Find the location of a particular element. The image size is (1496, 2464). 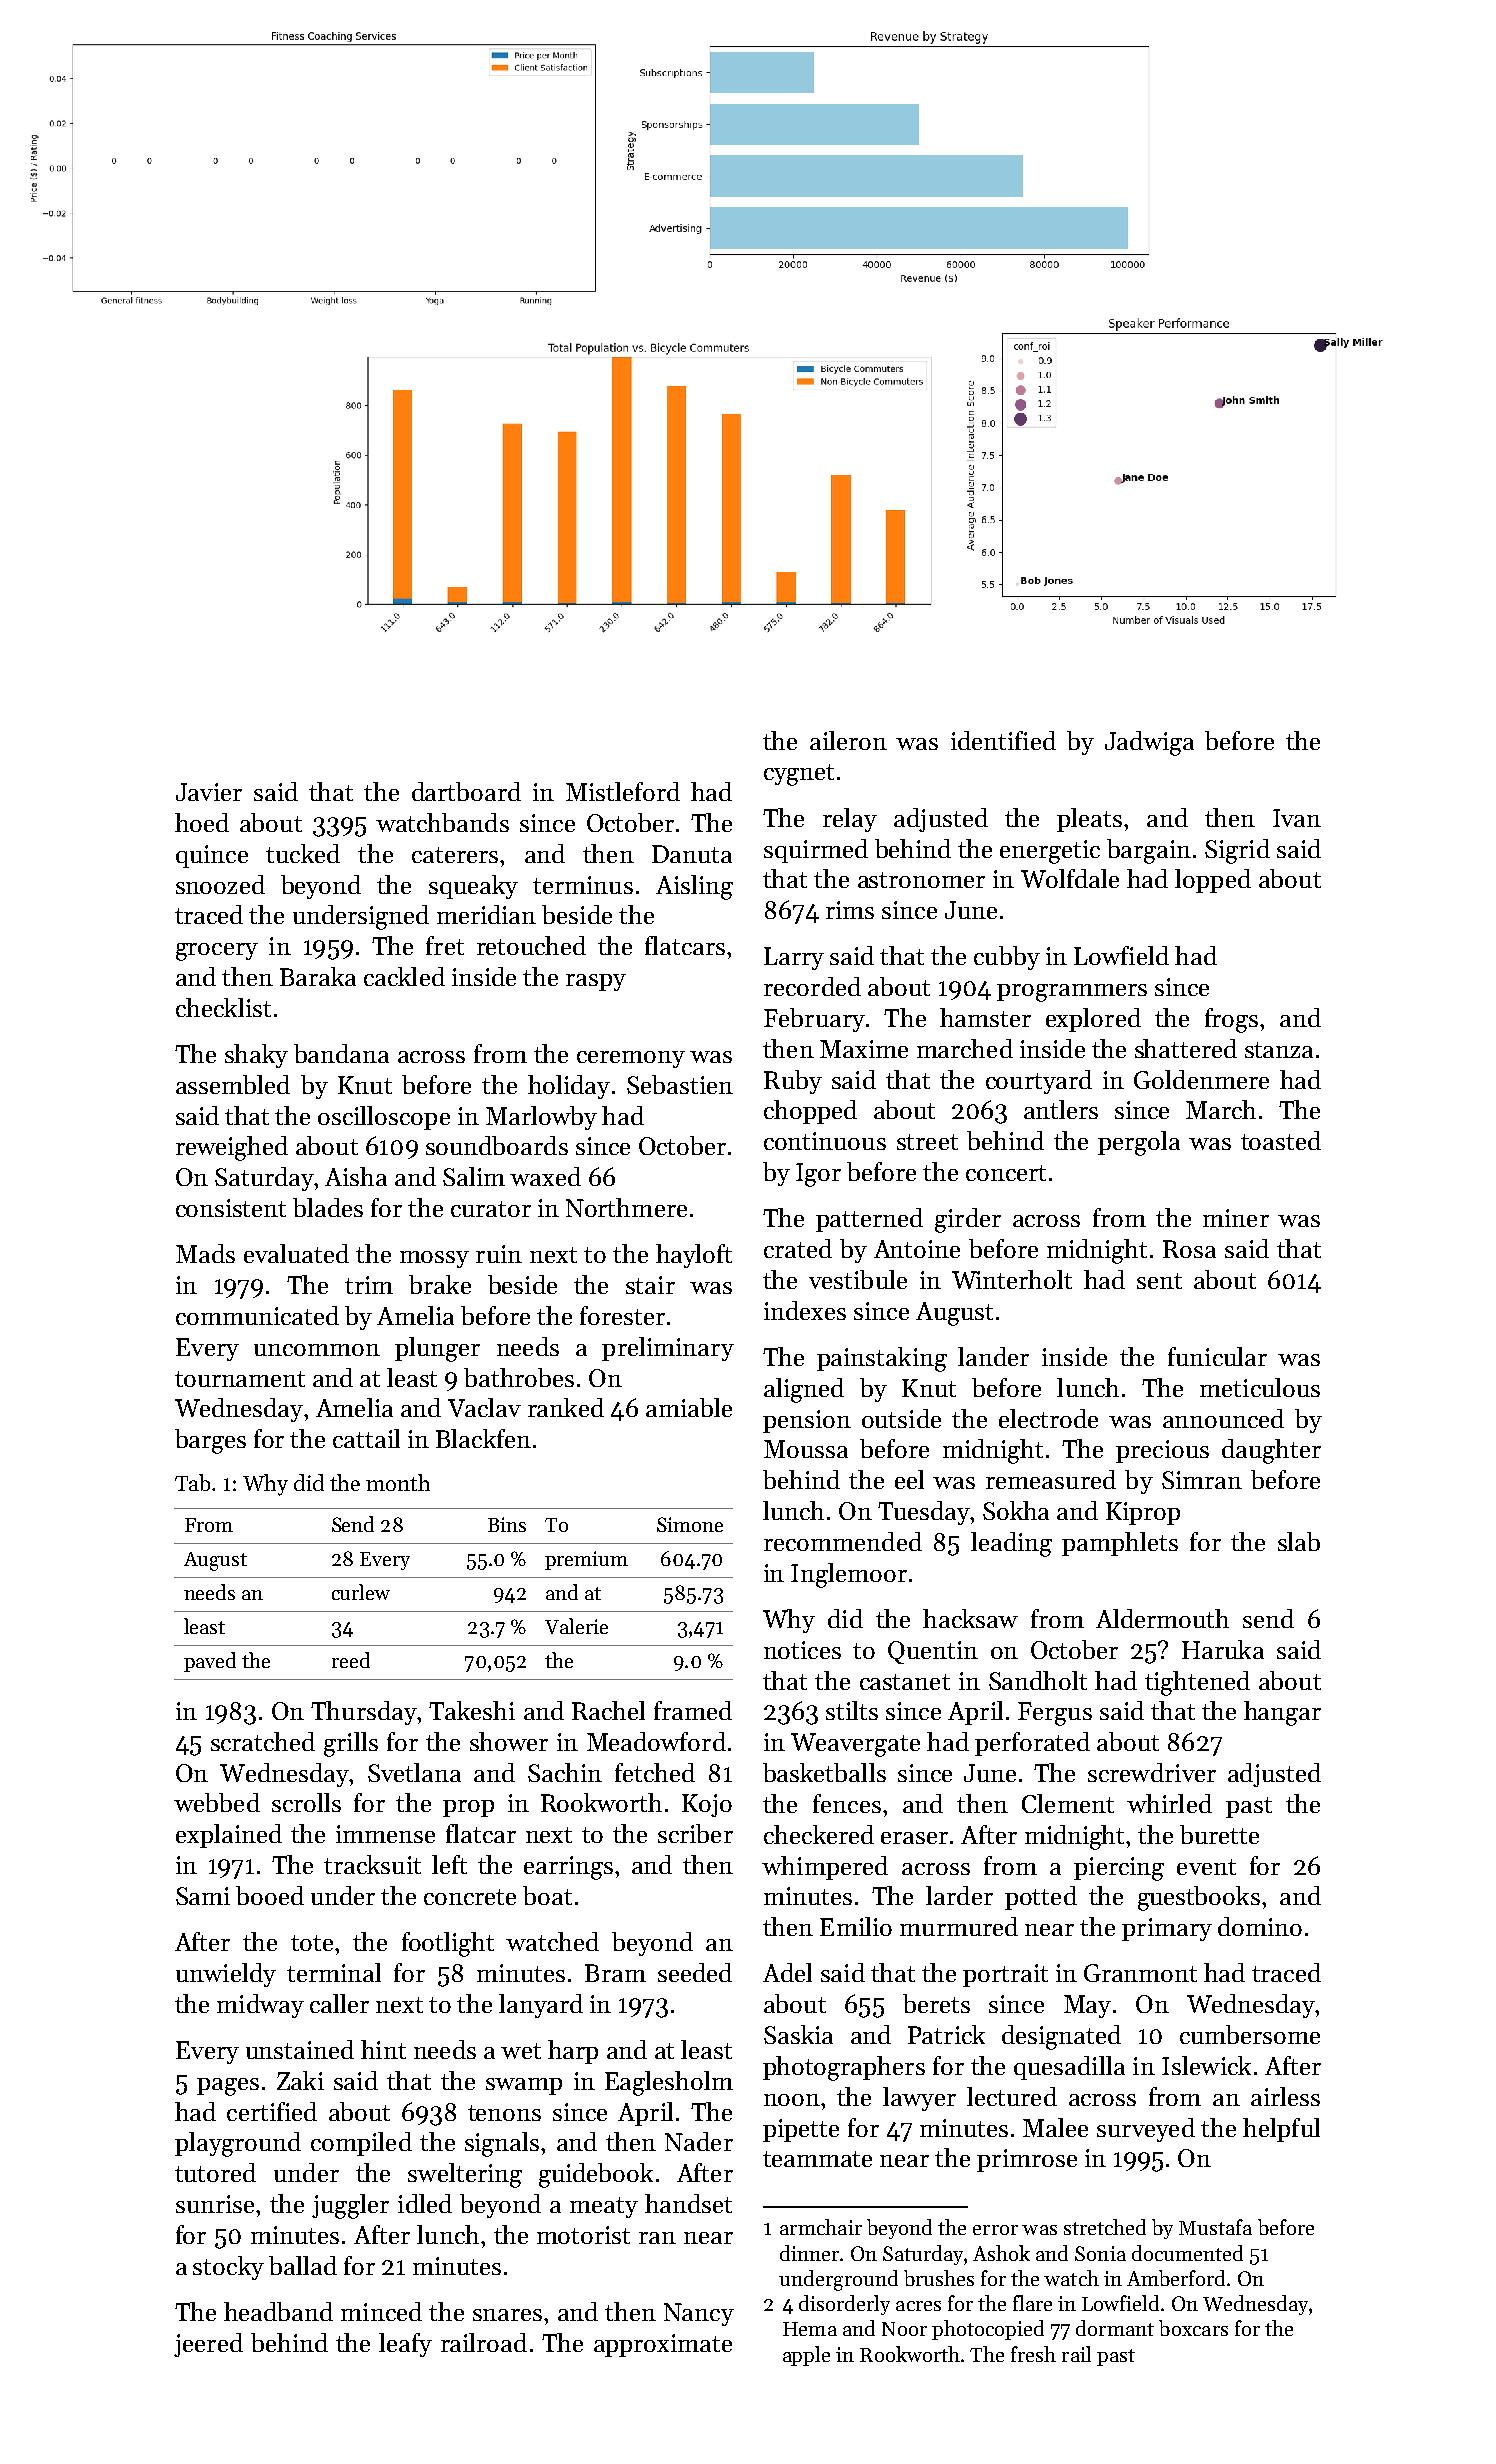

Javier is located at coordinates (209, 792).
